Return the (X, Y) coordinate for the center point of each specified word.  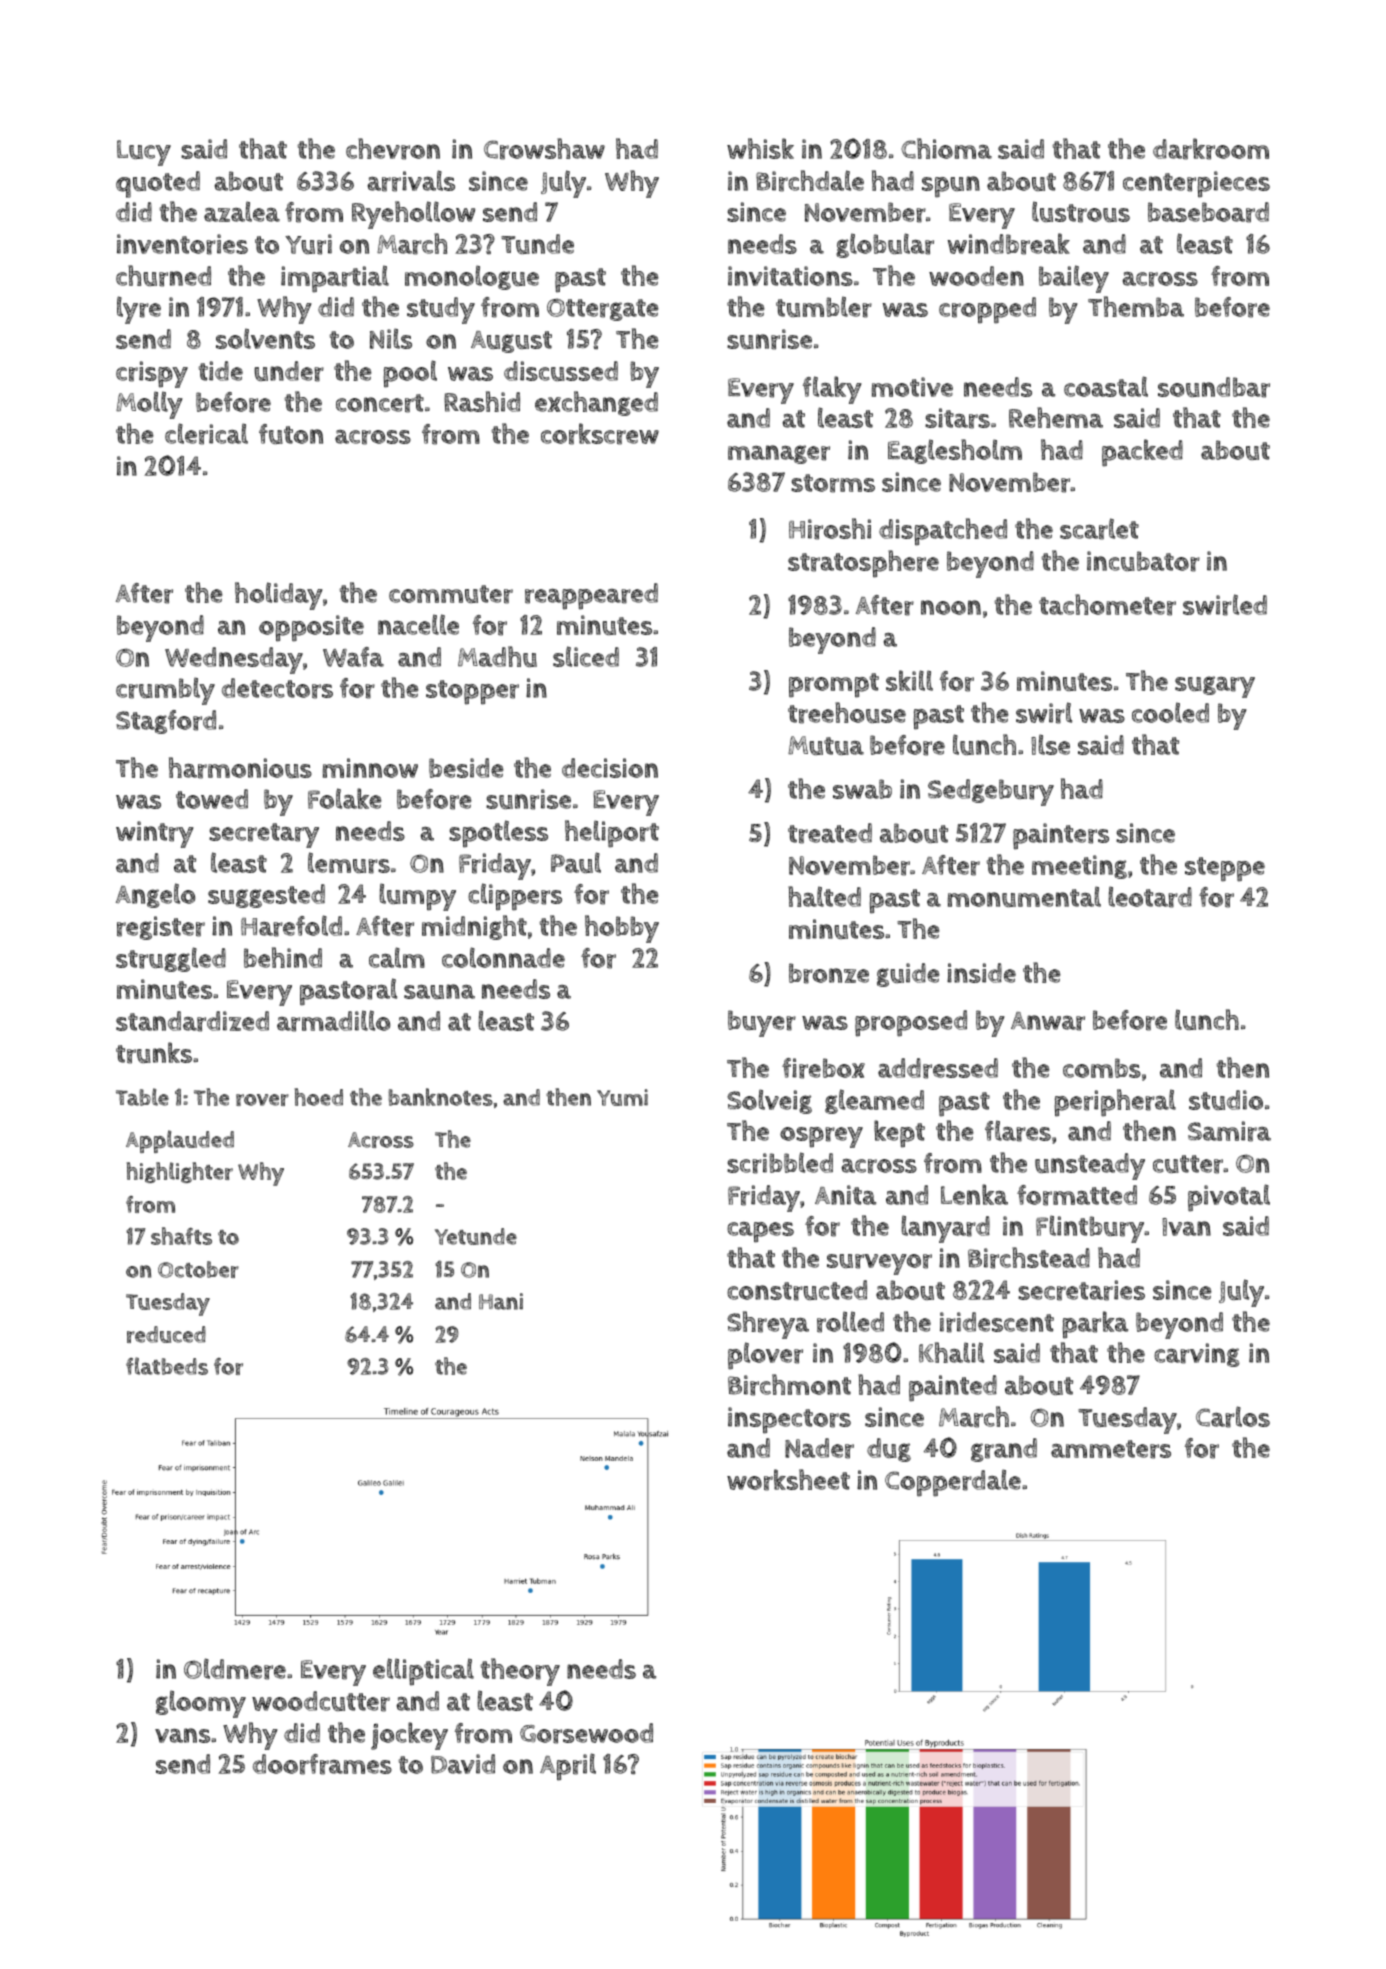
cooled (1170, 712)
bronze (829, 973)
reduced (166, 1334)
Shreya (768, 1325)
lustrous (1081, 212)
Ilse (1050, 744)
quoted (158, 184)
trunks (154, 1053)
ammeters (1111, 1449)
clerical (206, 434)
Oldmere (235, 1669)
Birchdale (810, 181)
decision (610, 768)
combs (1102, 1068)
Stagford (166, 722)
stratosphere (863, 564)
